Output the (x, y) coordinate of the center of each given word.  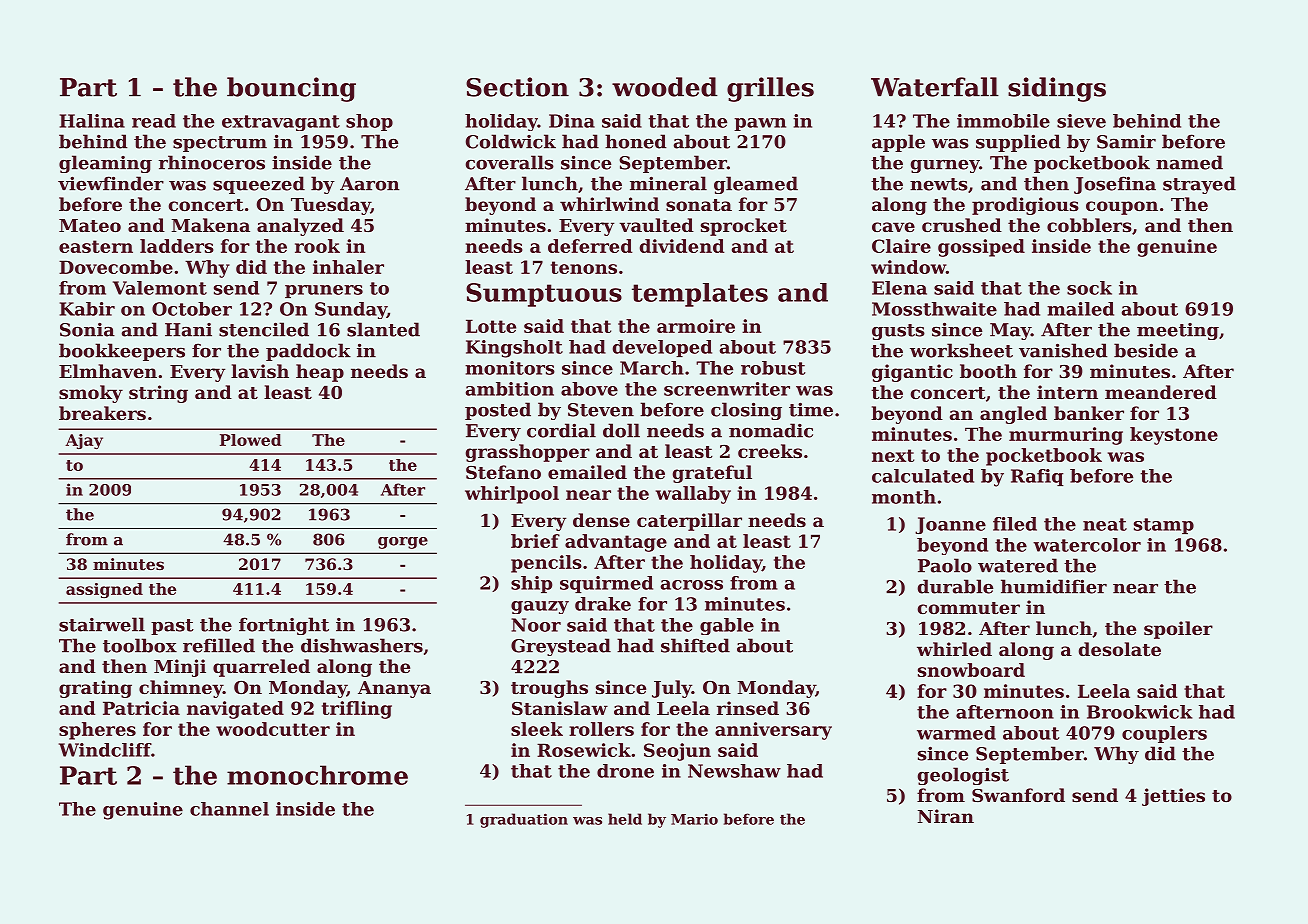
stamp (1164, 526)
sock (1089, 288)
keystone (1174, 436)
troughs (549, 689)
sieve (1081, 121)
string (158, 394)
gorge (403, 543)
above (589, 389)
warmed (956, 733)
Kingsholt (514, 349)
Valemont (160, 288)
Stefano (503, 472)
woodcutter (273, 729)
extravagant (281, 123)
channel (229, 809)
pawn (760, 124)
